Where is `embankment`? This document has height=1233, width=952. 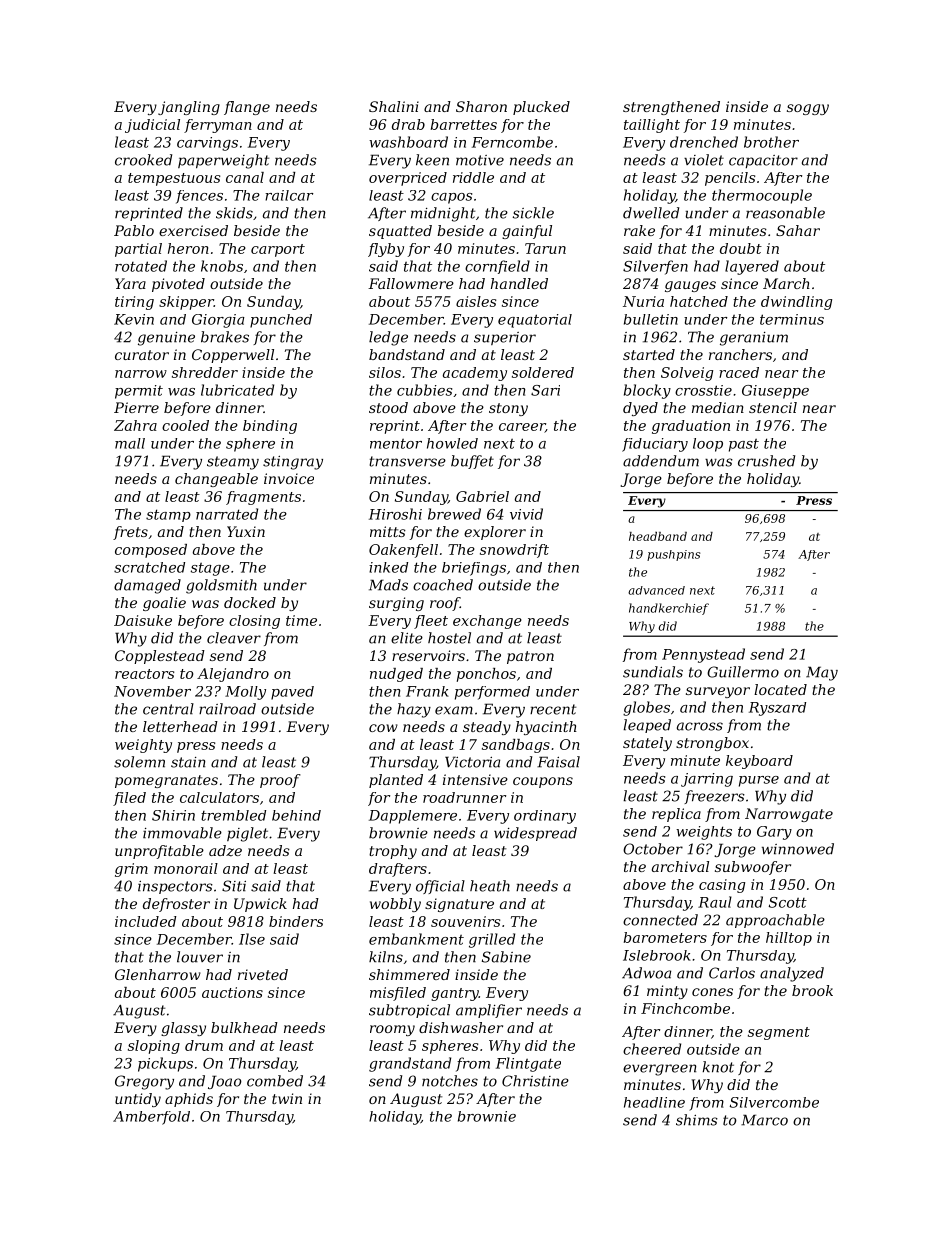
embankment is located at coordinates (416, 939).
